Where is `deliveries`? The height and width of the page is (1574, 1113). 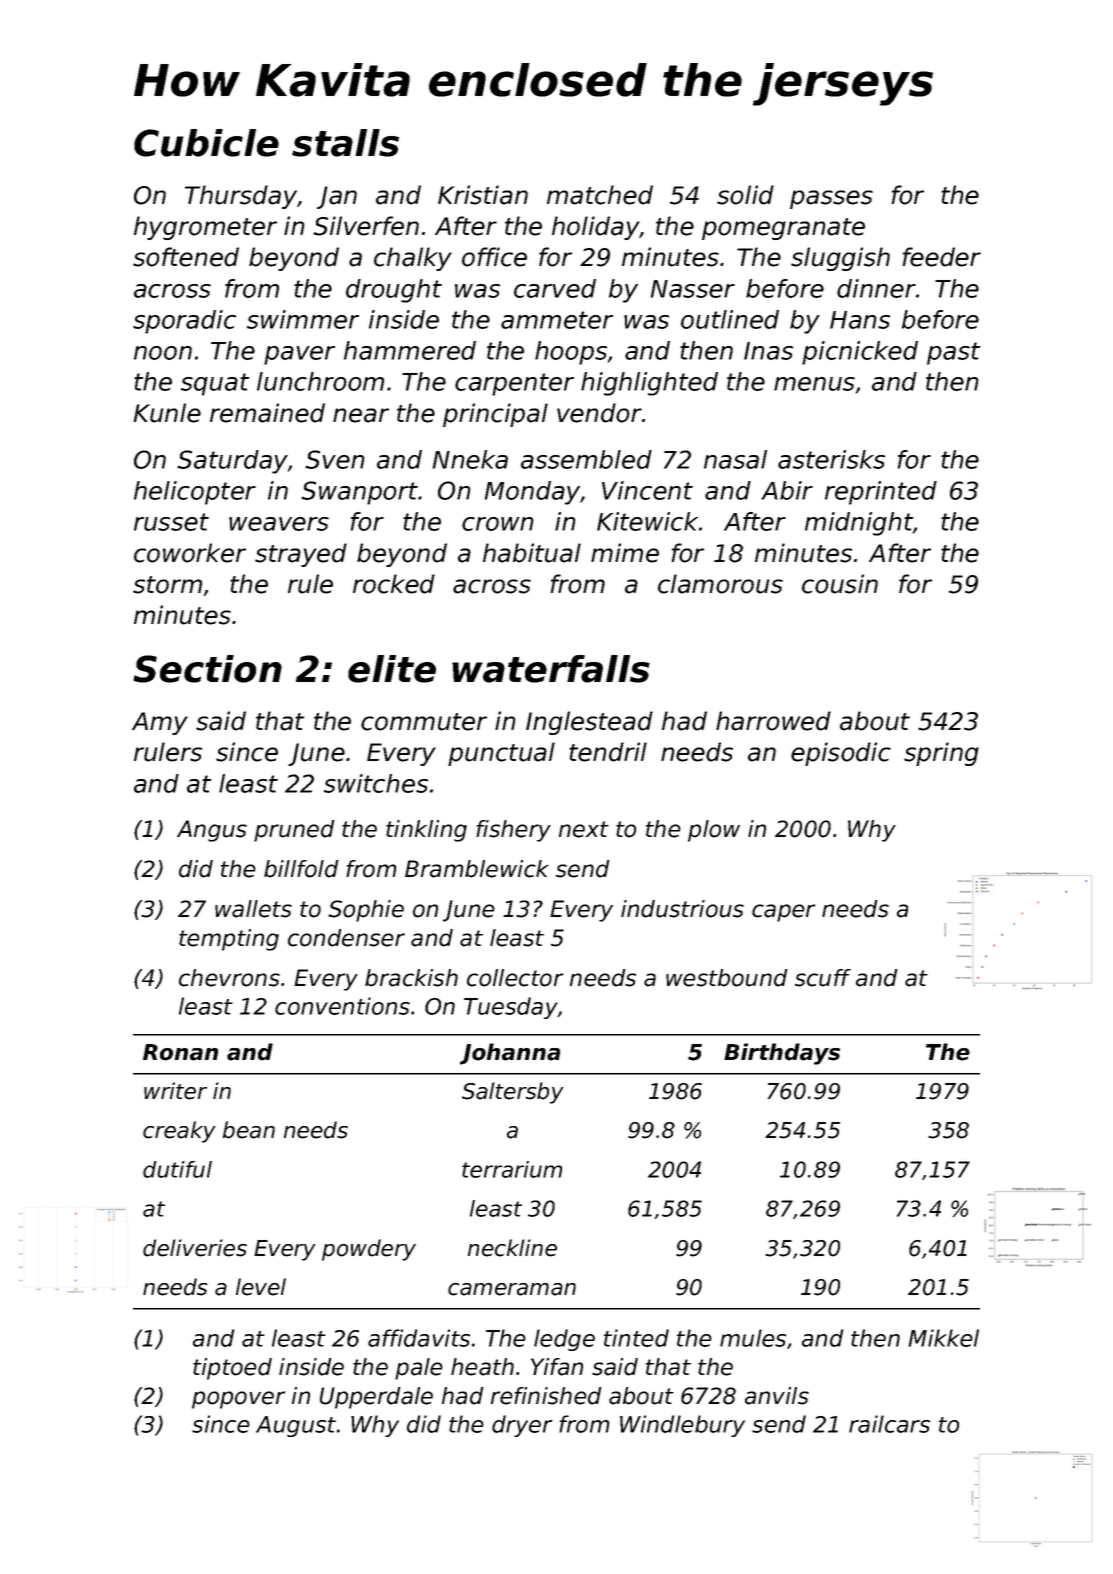
deliveries is located at coordinates (195, 1248).
